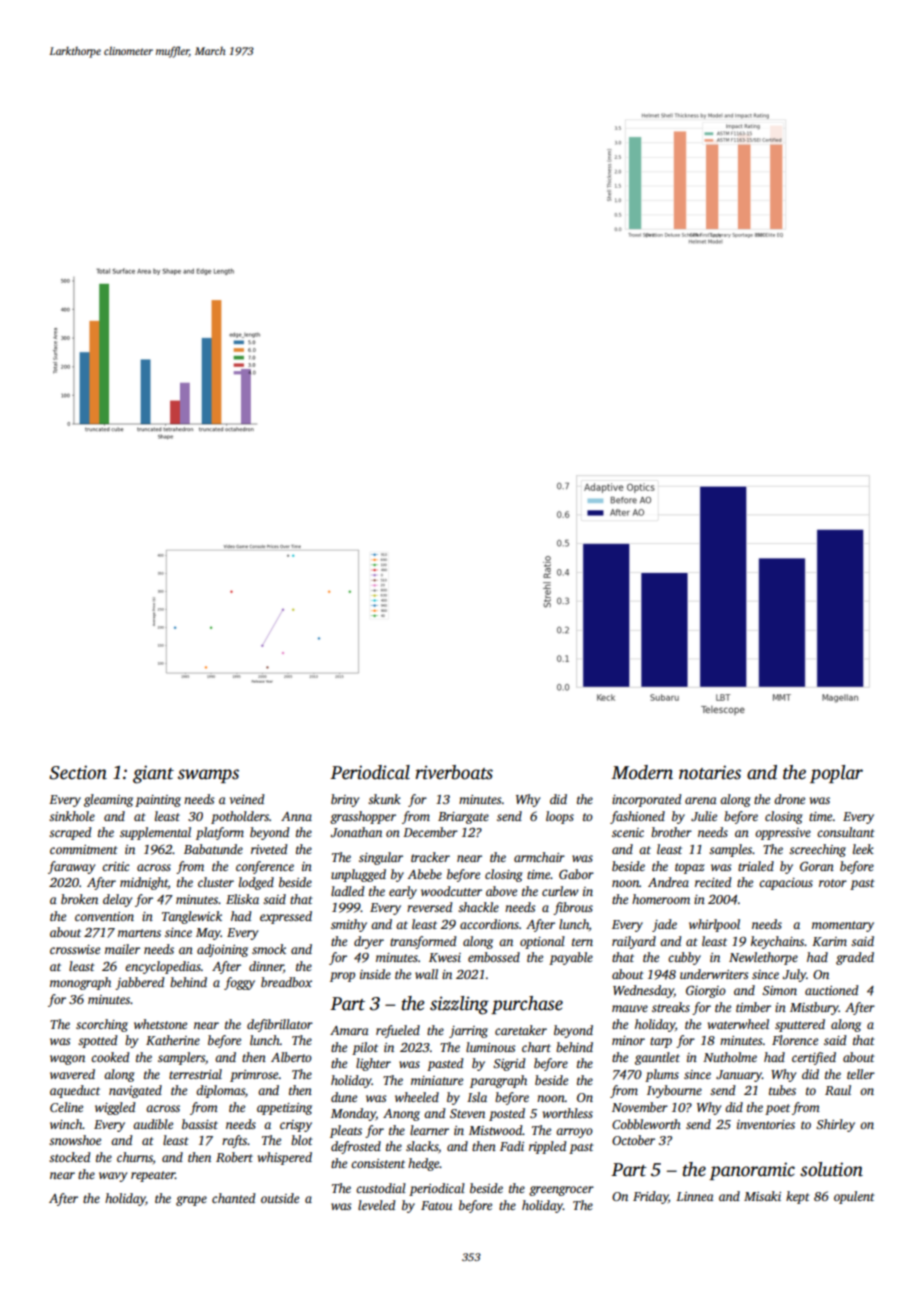 The width and height of the page is (924, 1308). I want to click on waterwheel, so click(738, 1024).
